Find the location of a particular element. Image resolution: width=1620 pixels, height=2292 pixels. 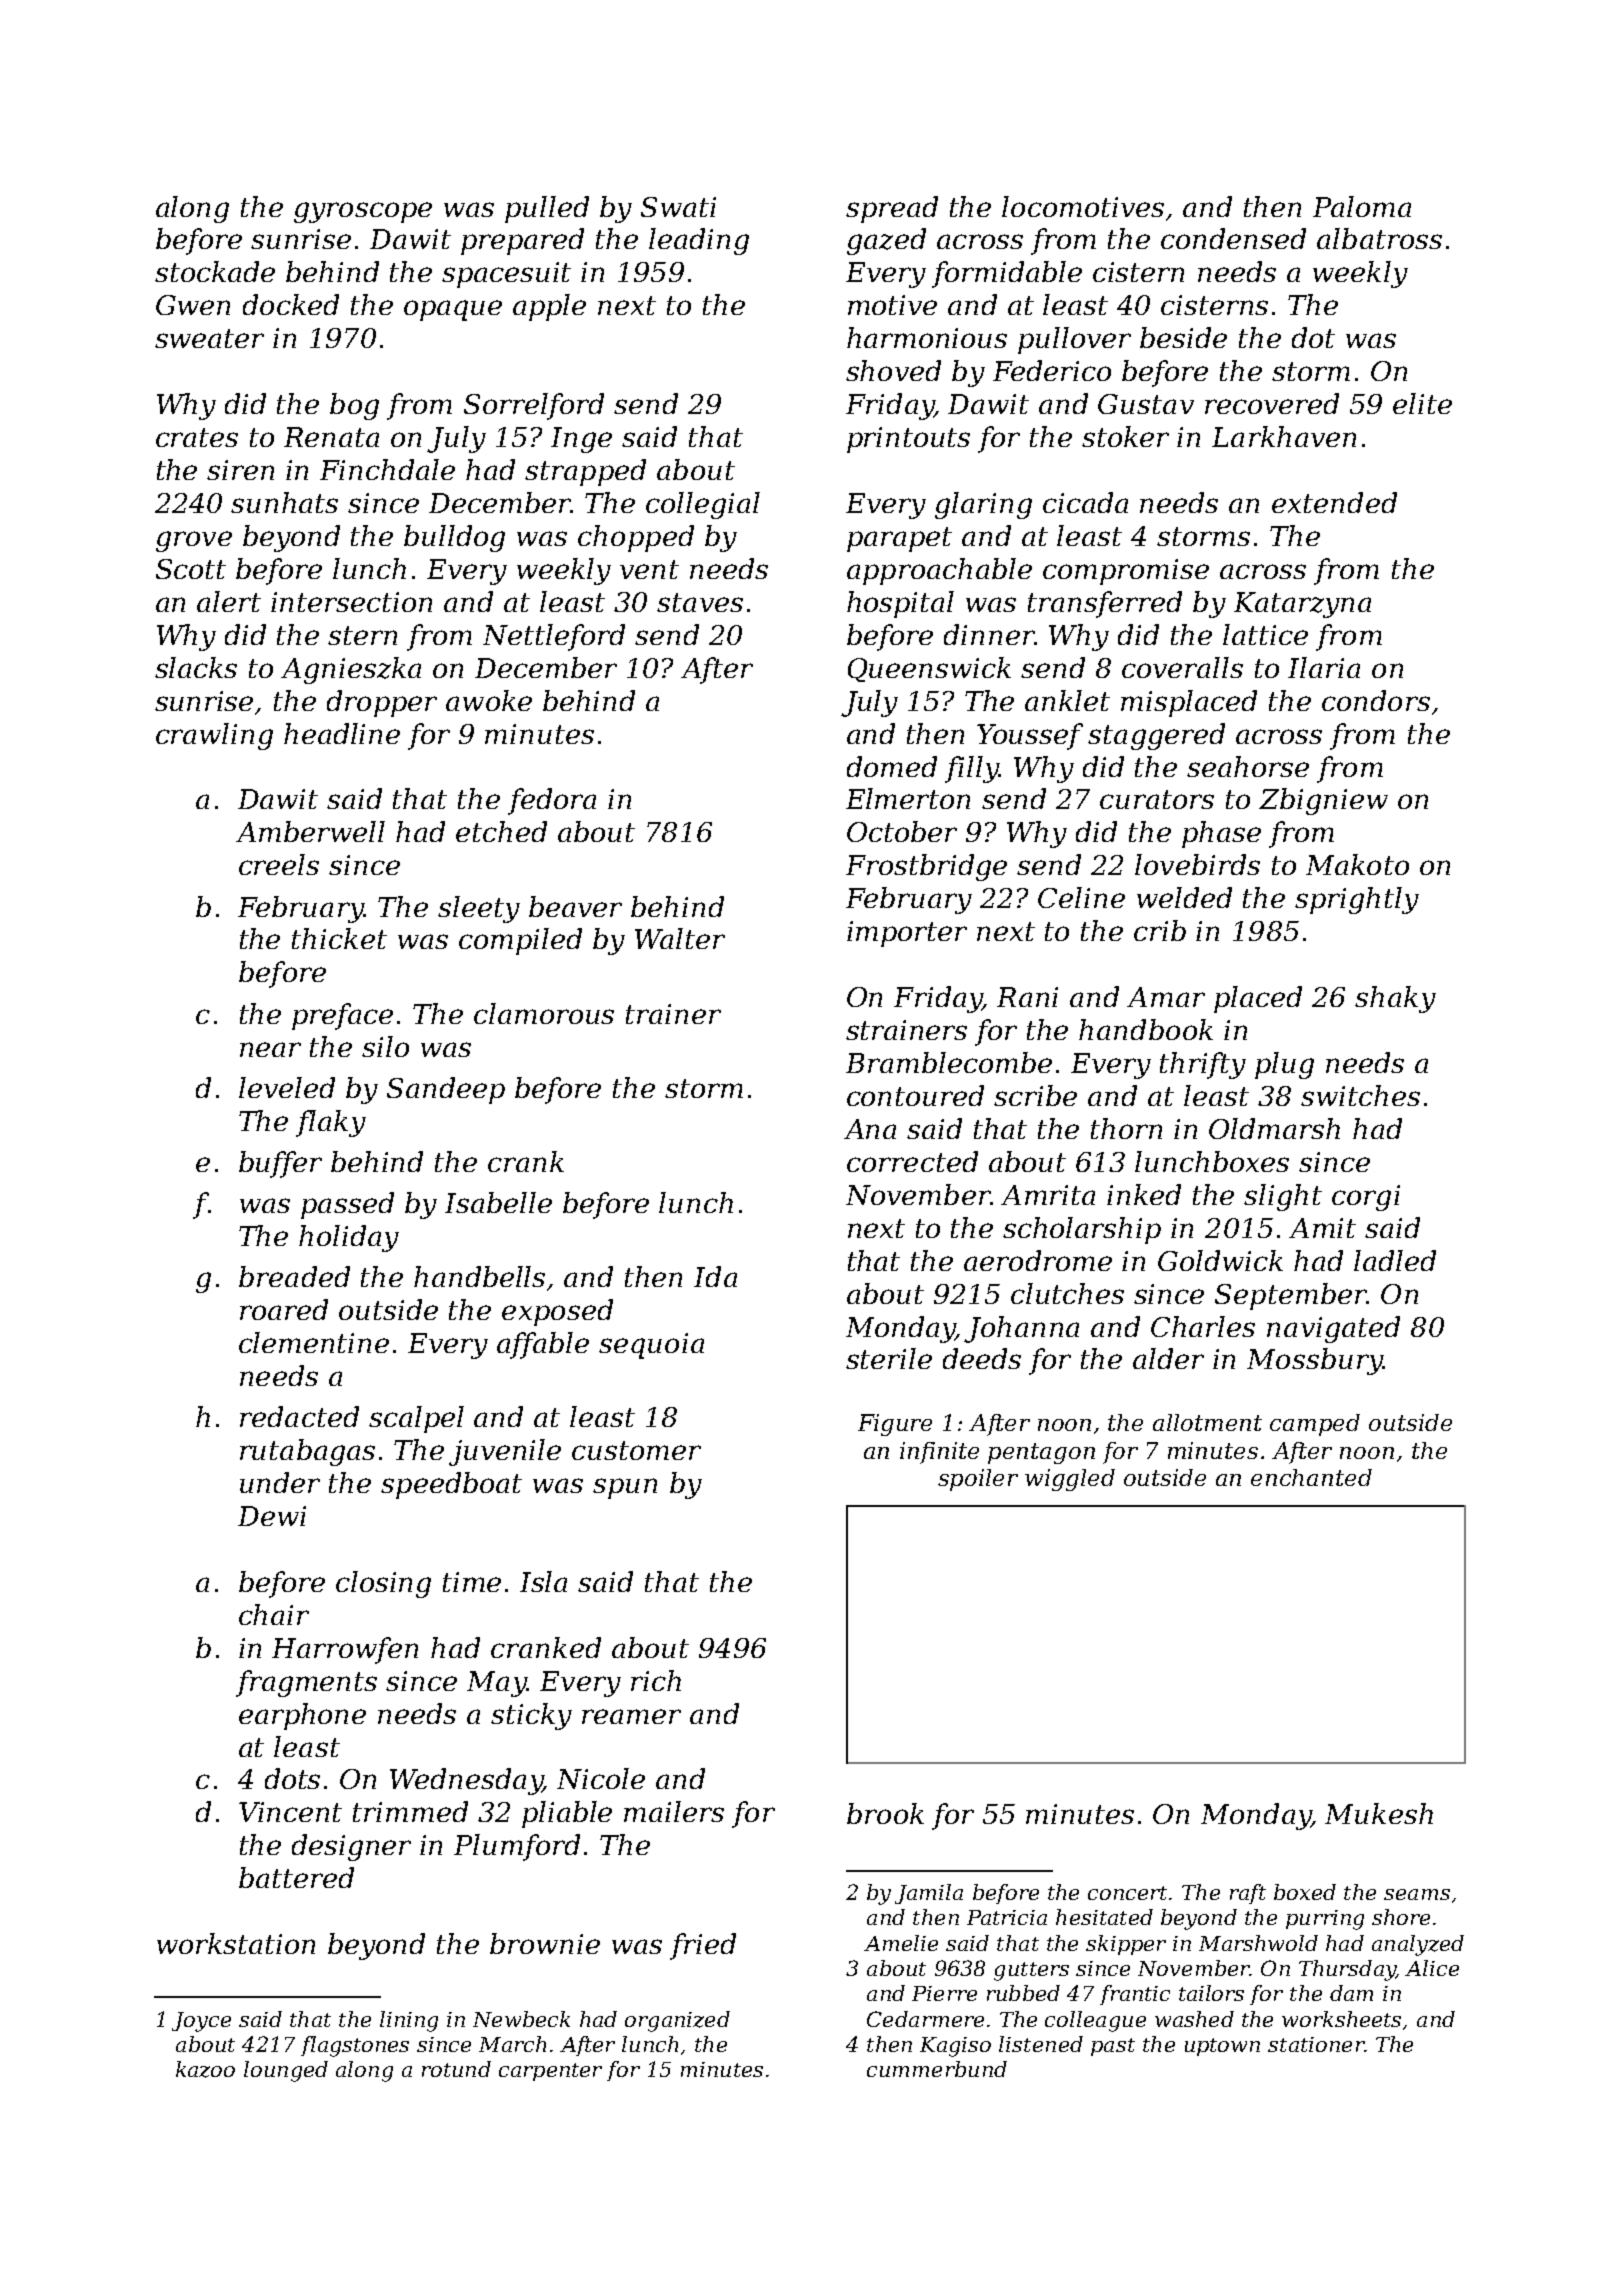

breaded is located at coordinates (294, 1276).
